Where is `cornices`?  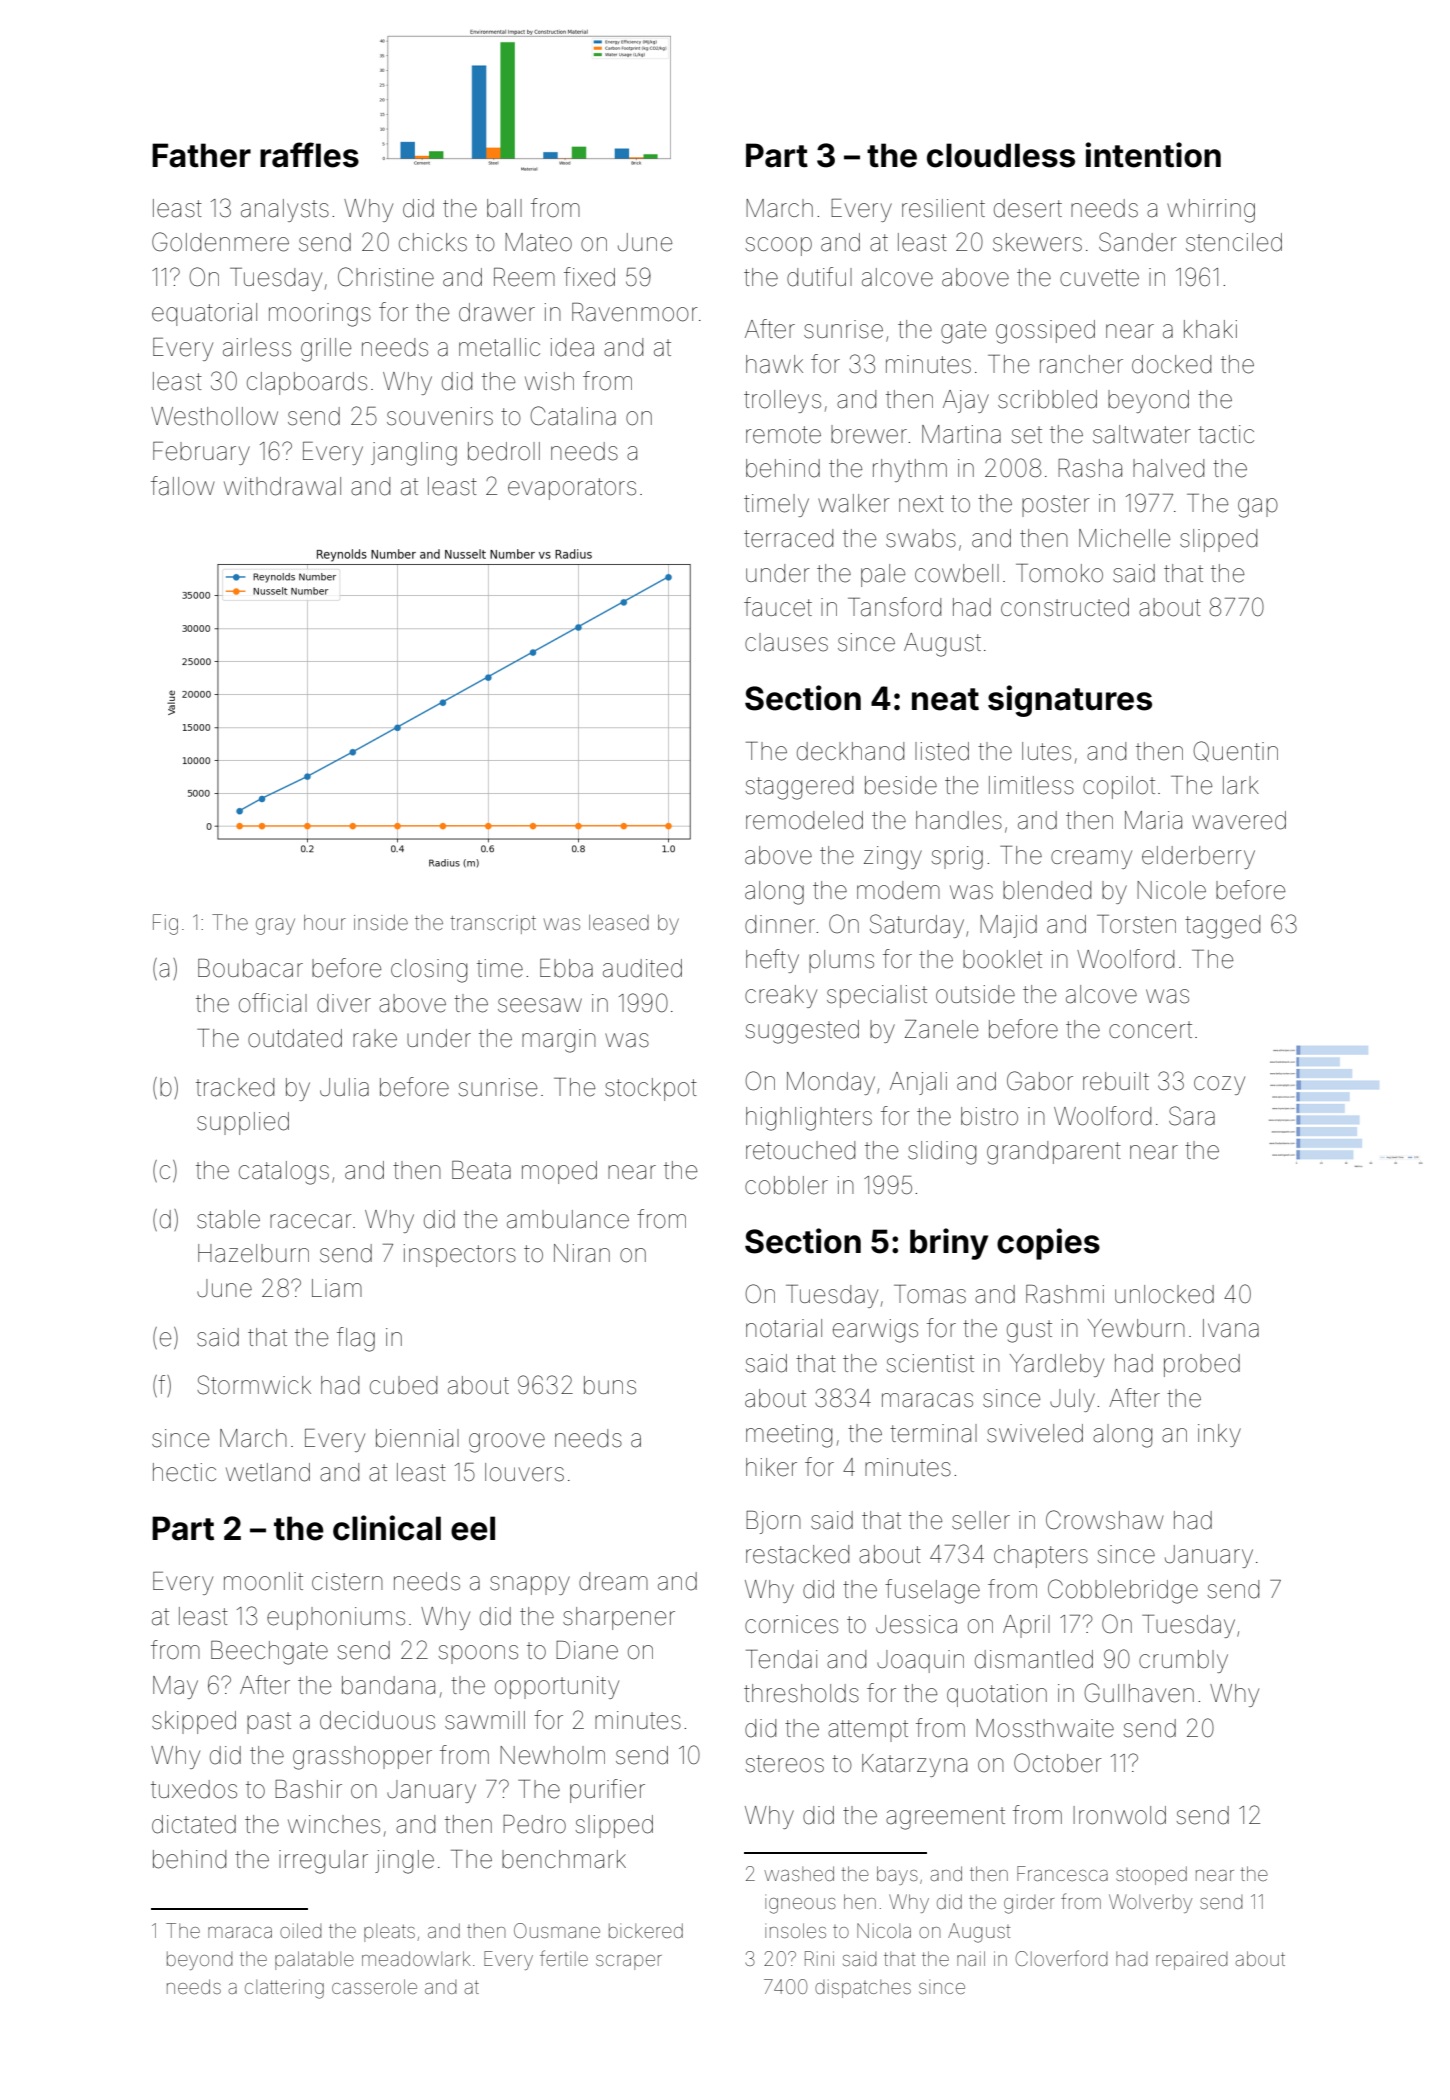
cornices is located at coordinates (791, 1624).
